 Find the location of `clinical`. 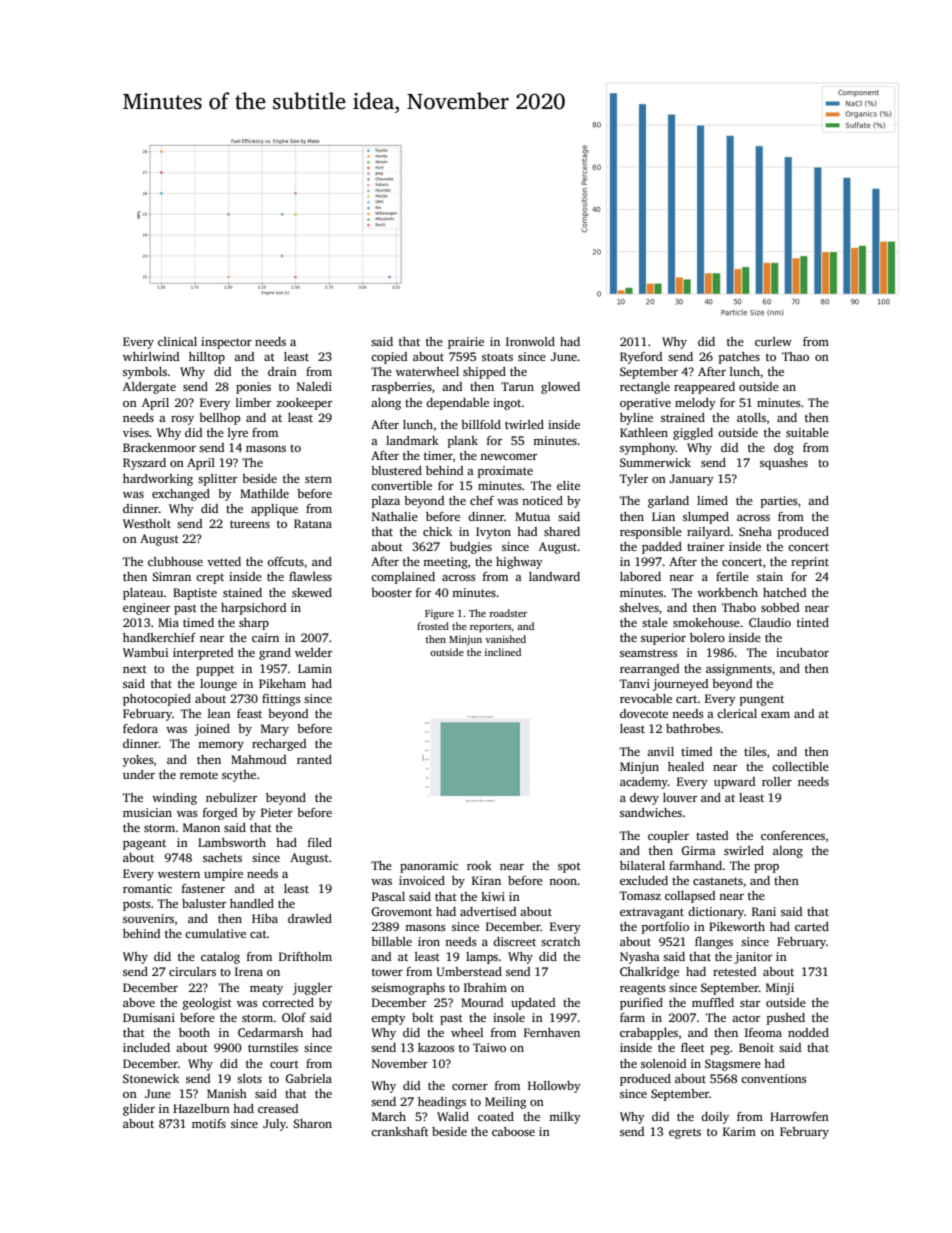

clinical is located at coordinates (177, 341).
